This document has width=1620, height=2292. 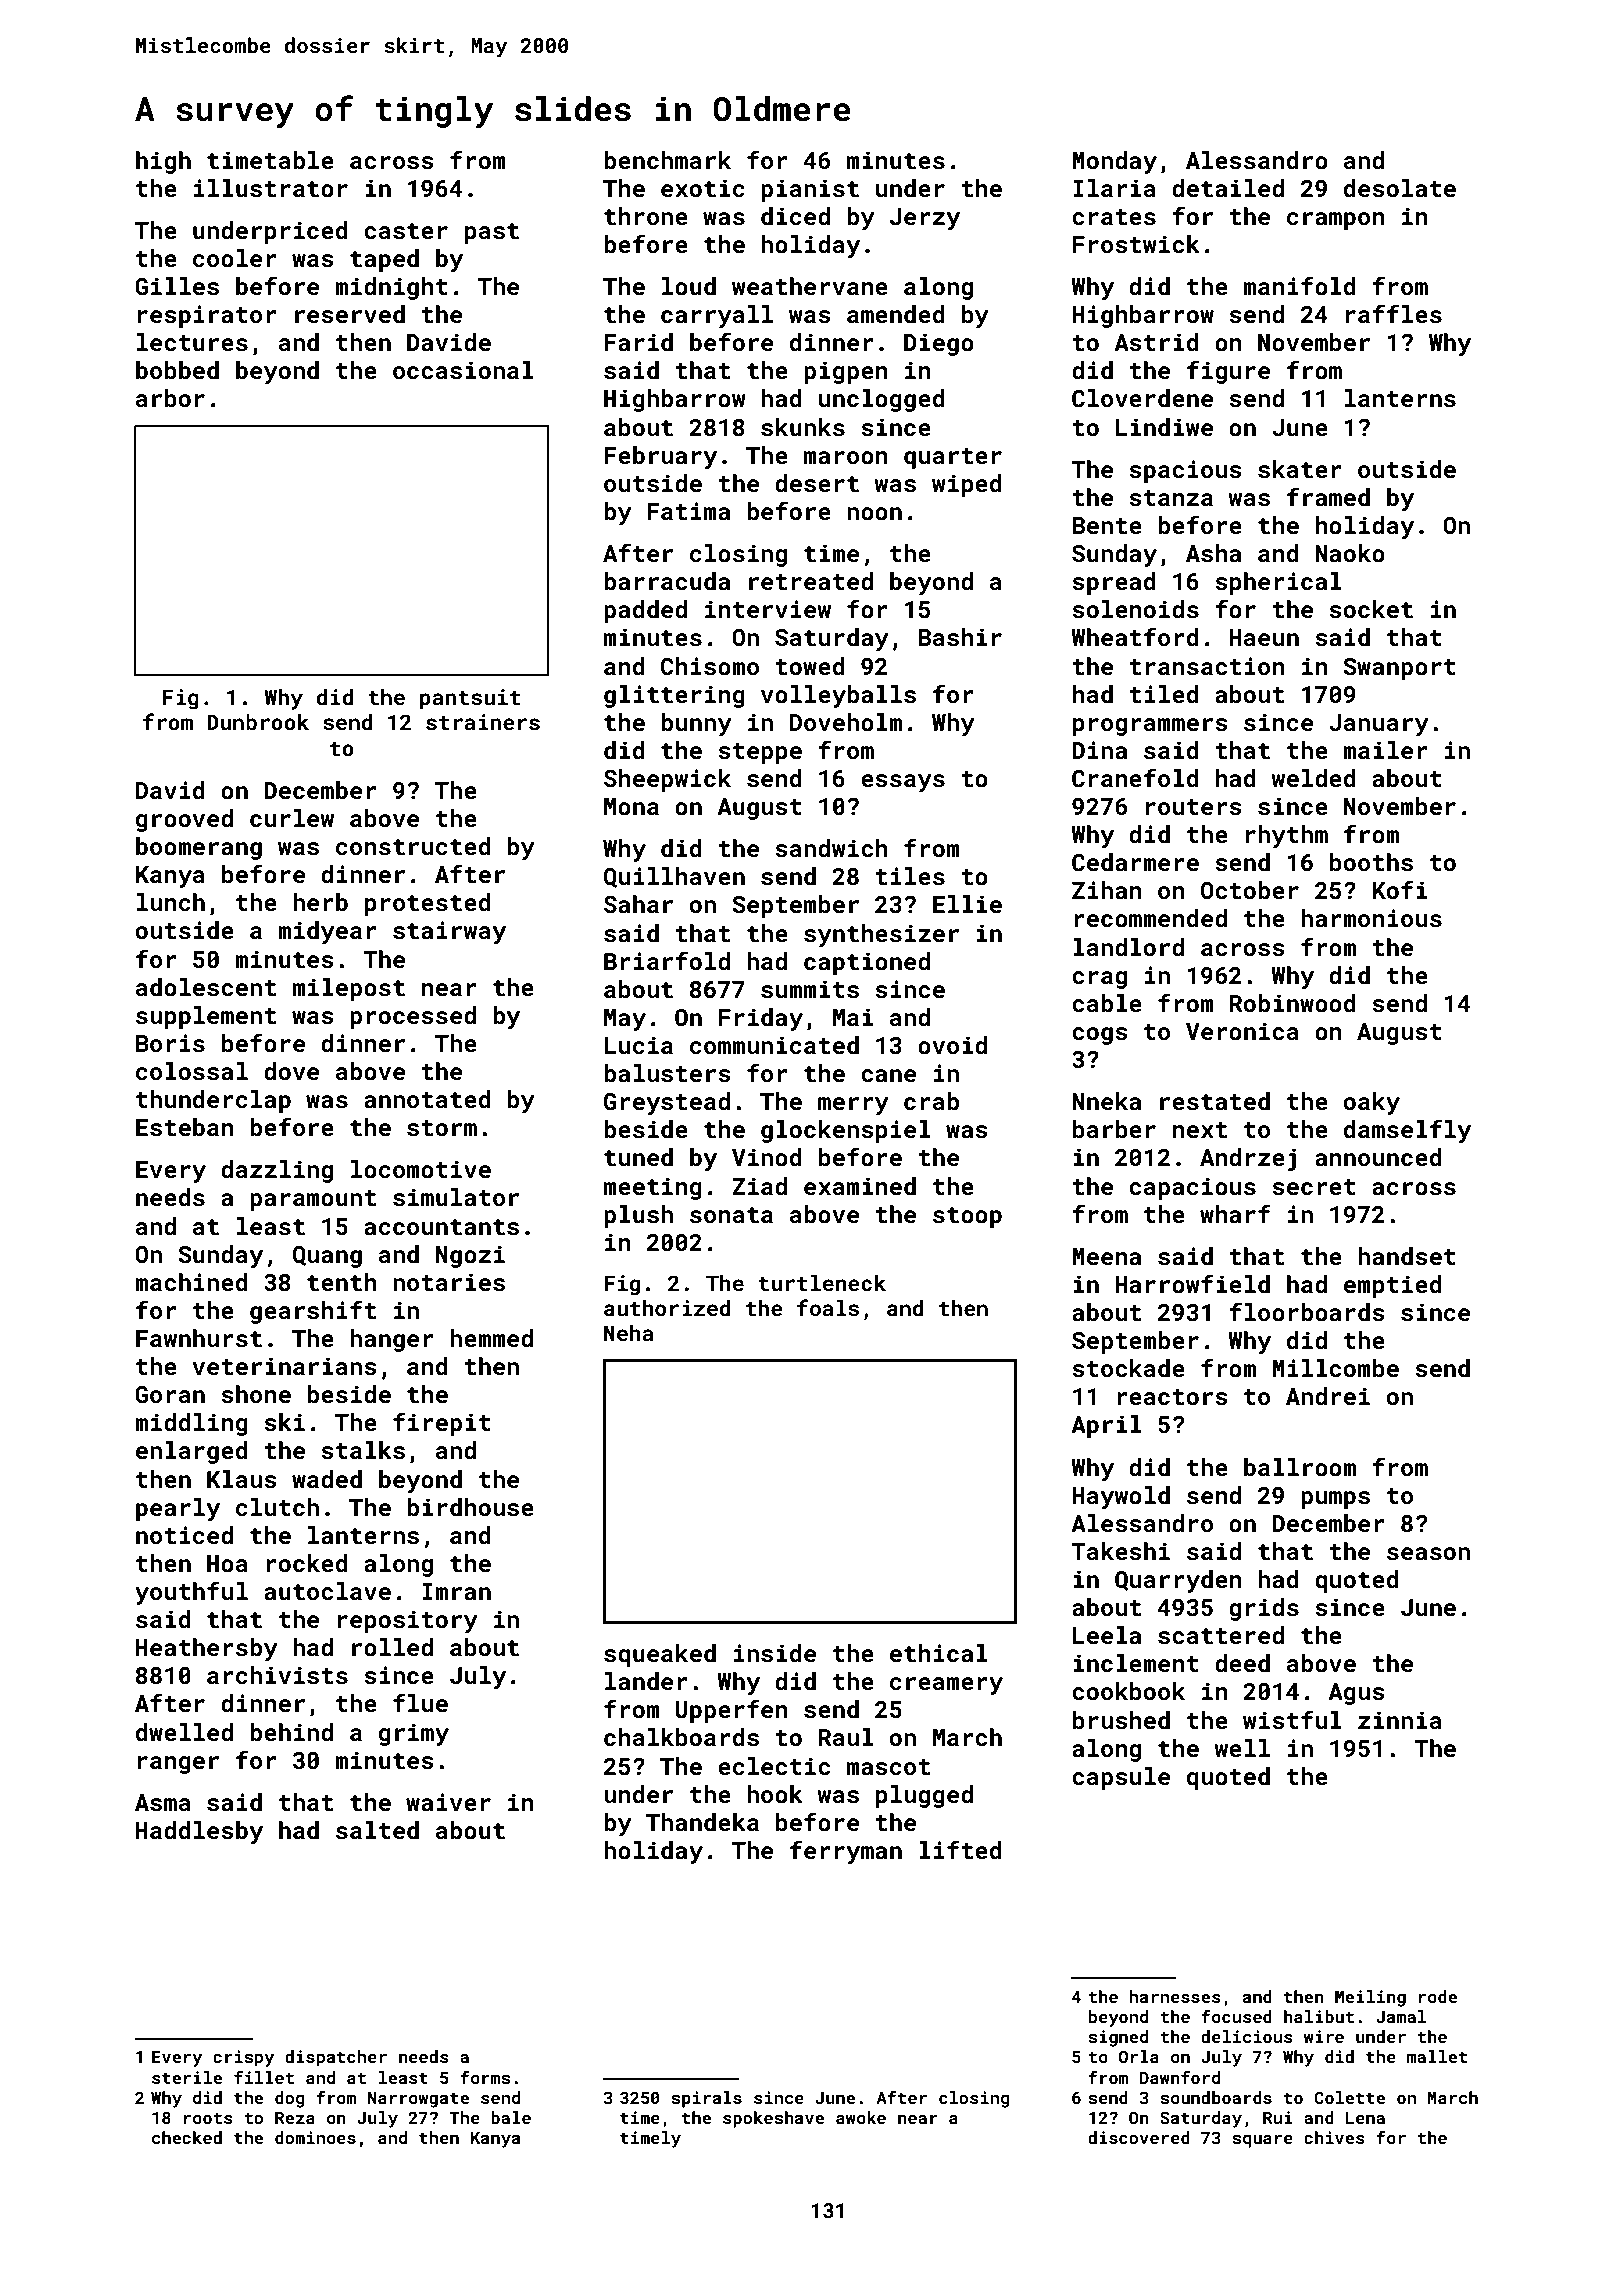 What do you see at coordinates (363, 1450) in the document?
I see `stalks` at bounding box center [363, 1450].
